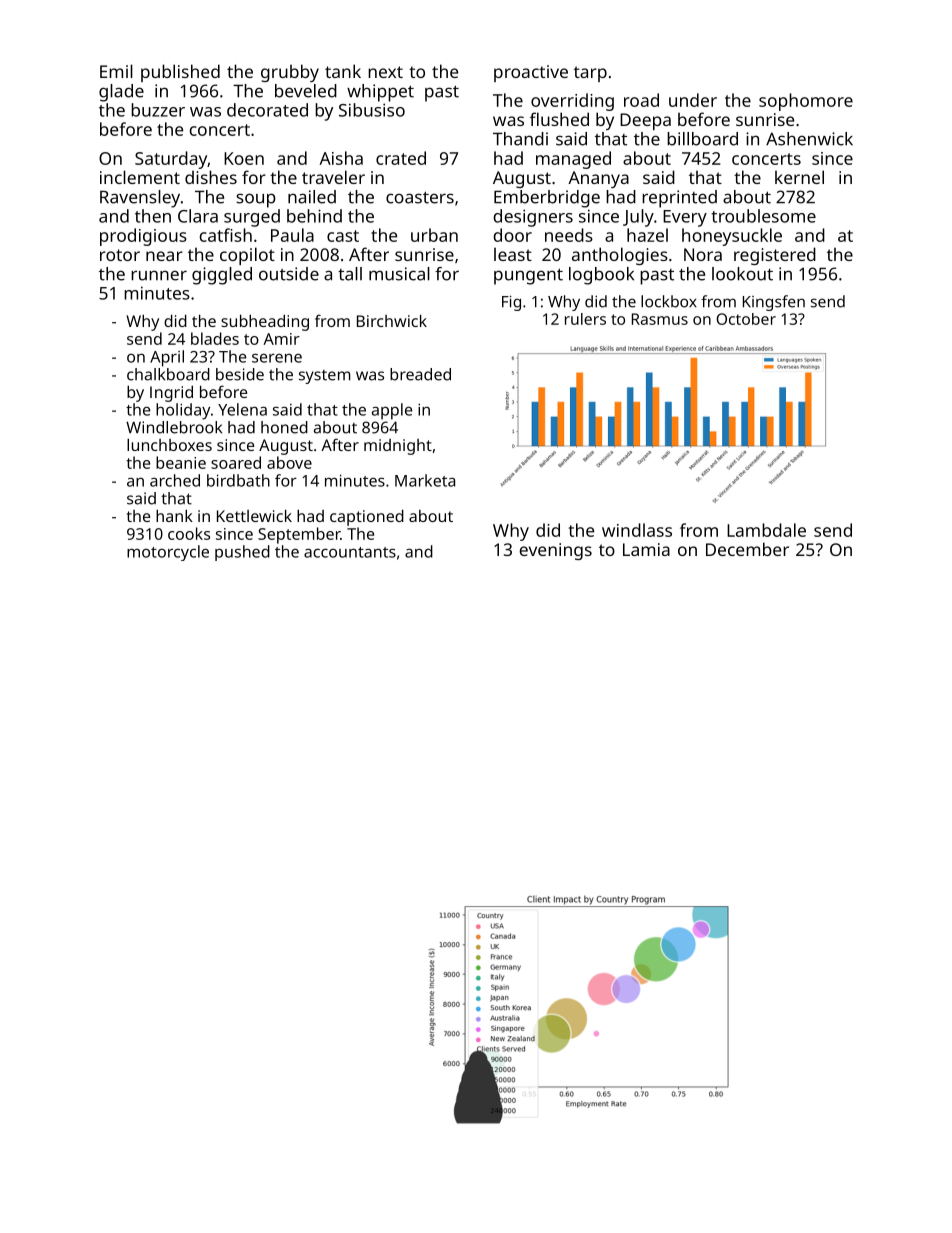 This page has width=952, height=1233. I want to click on Ravensley, so click(140, 199).
